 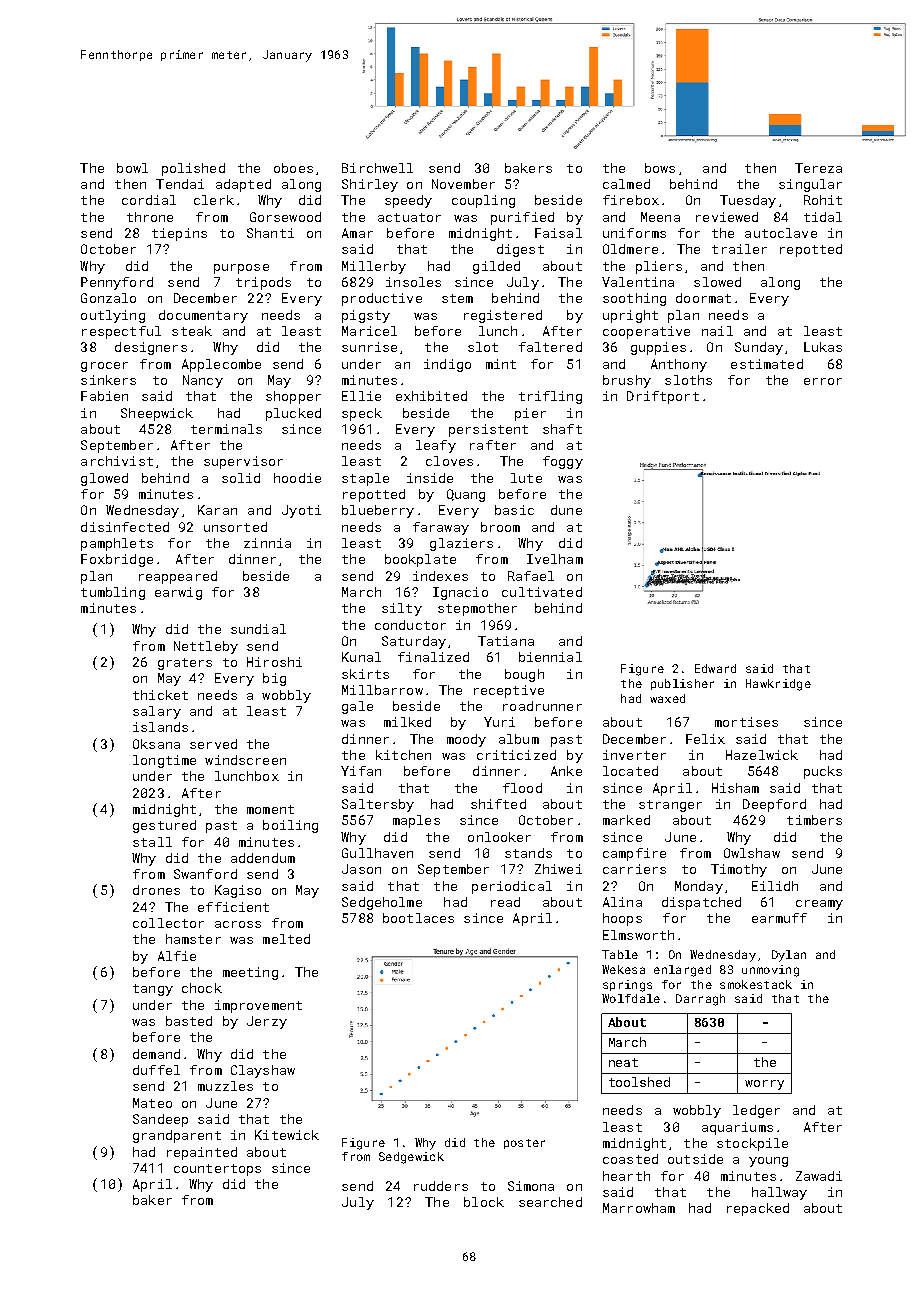 I want to click on stall, so click(x=152, y=842).
